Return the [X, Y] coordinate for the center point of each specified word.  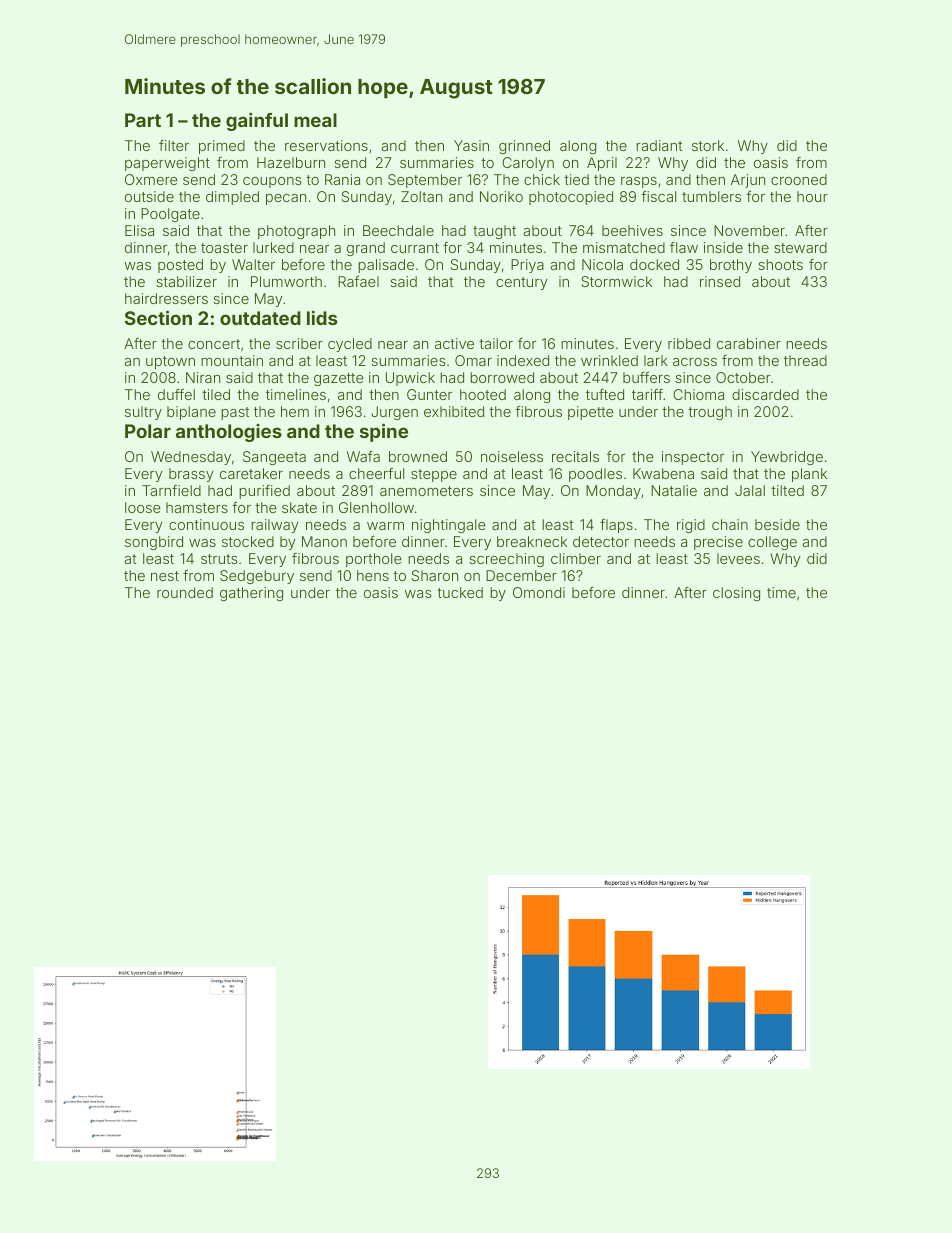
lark [656, 360]
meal [315, 120]
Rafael [358, 281]
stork [708, 145]
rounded [185, 592]
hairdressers [166, 298]
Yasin [471, 145]
